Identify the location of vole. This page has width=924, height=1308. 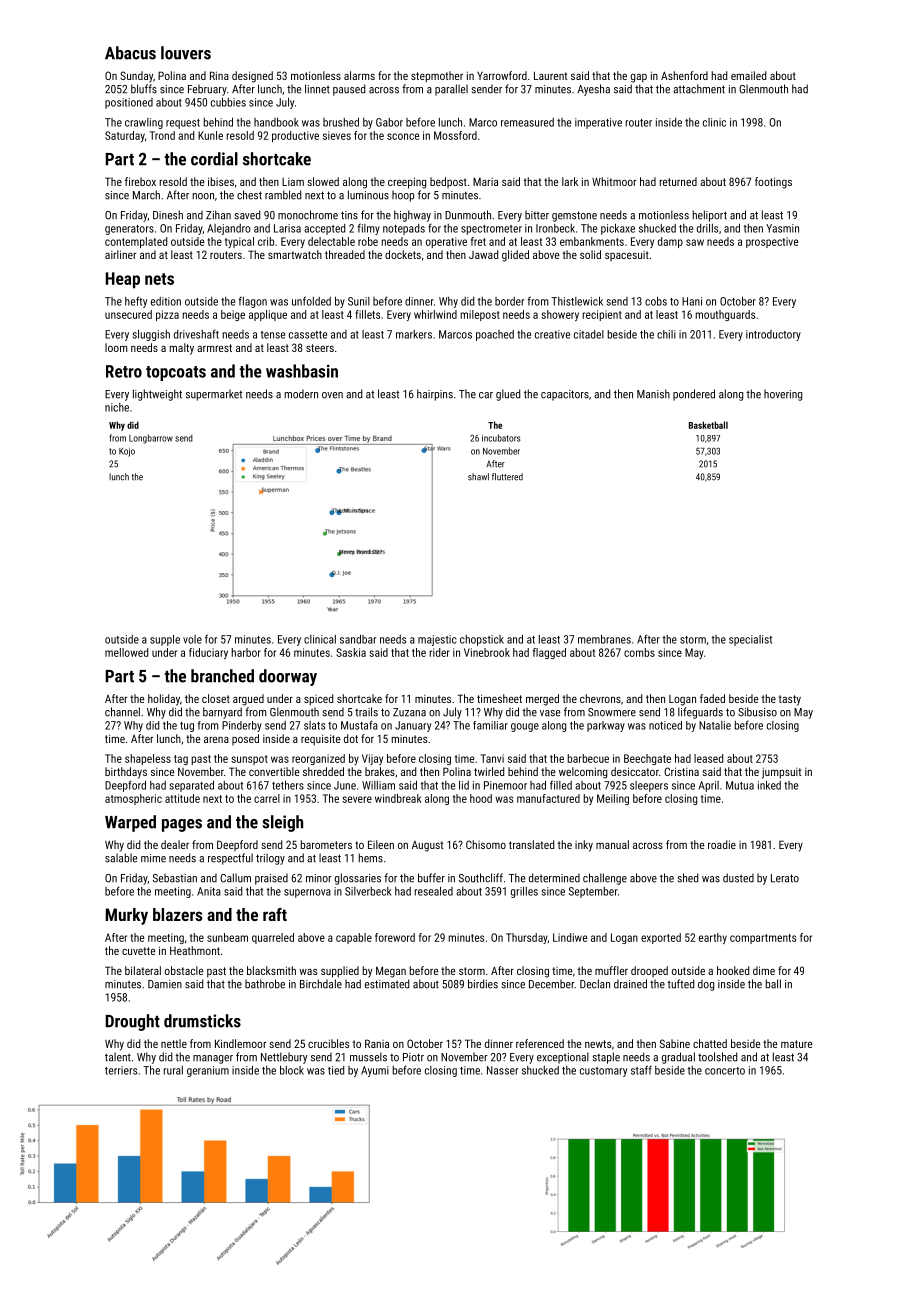
(192, 639).
